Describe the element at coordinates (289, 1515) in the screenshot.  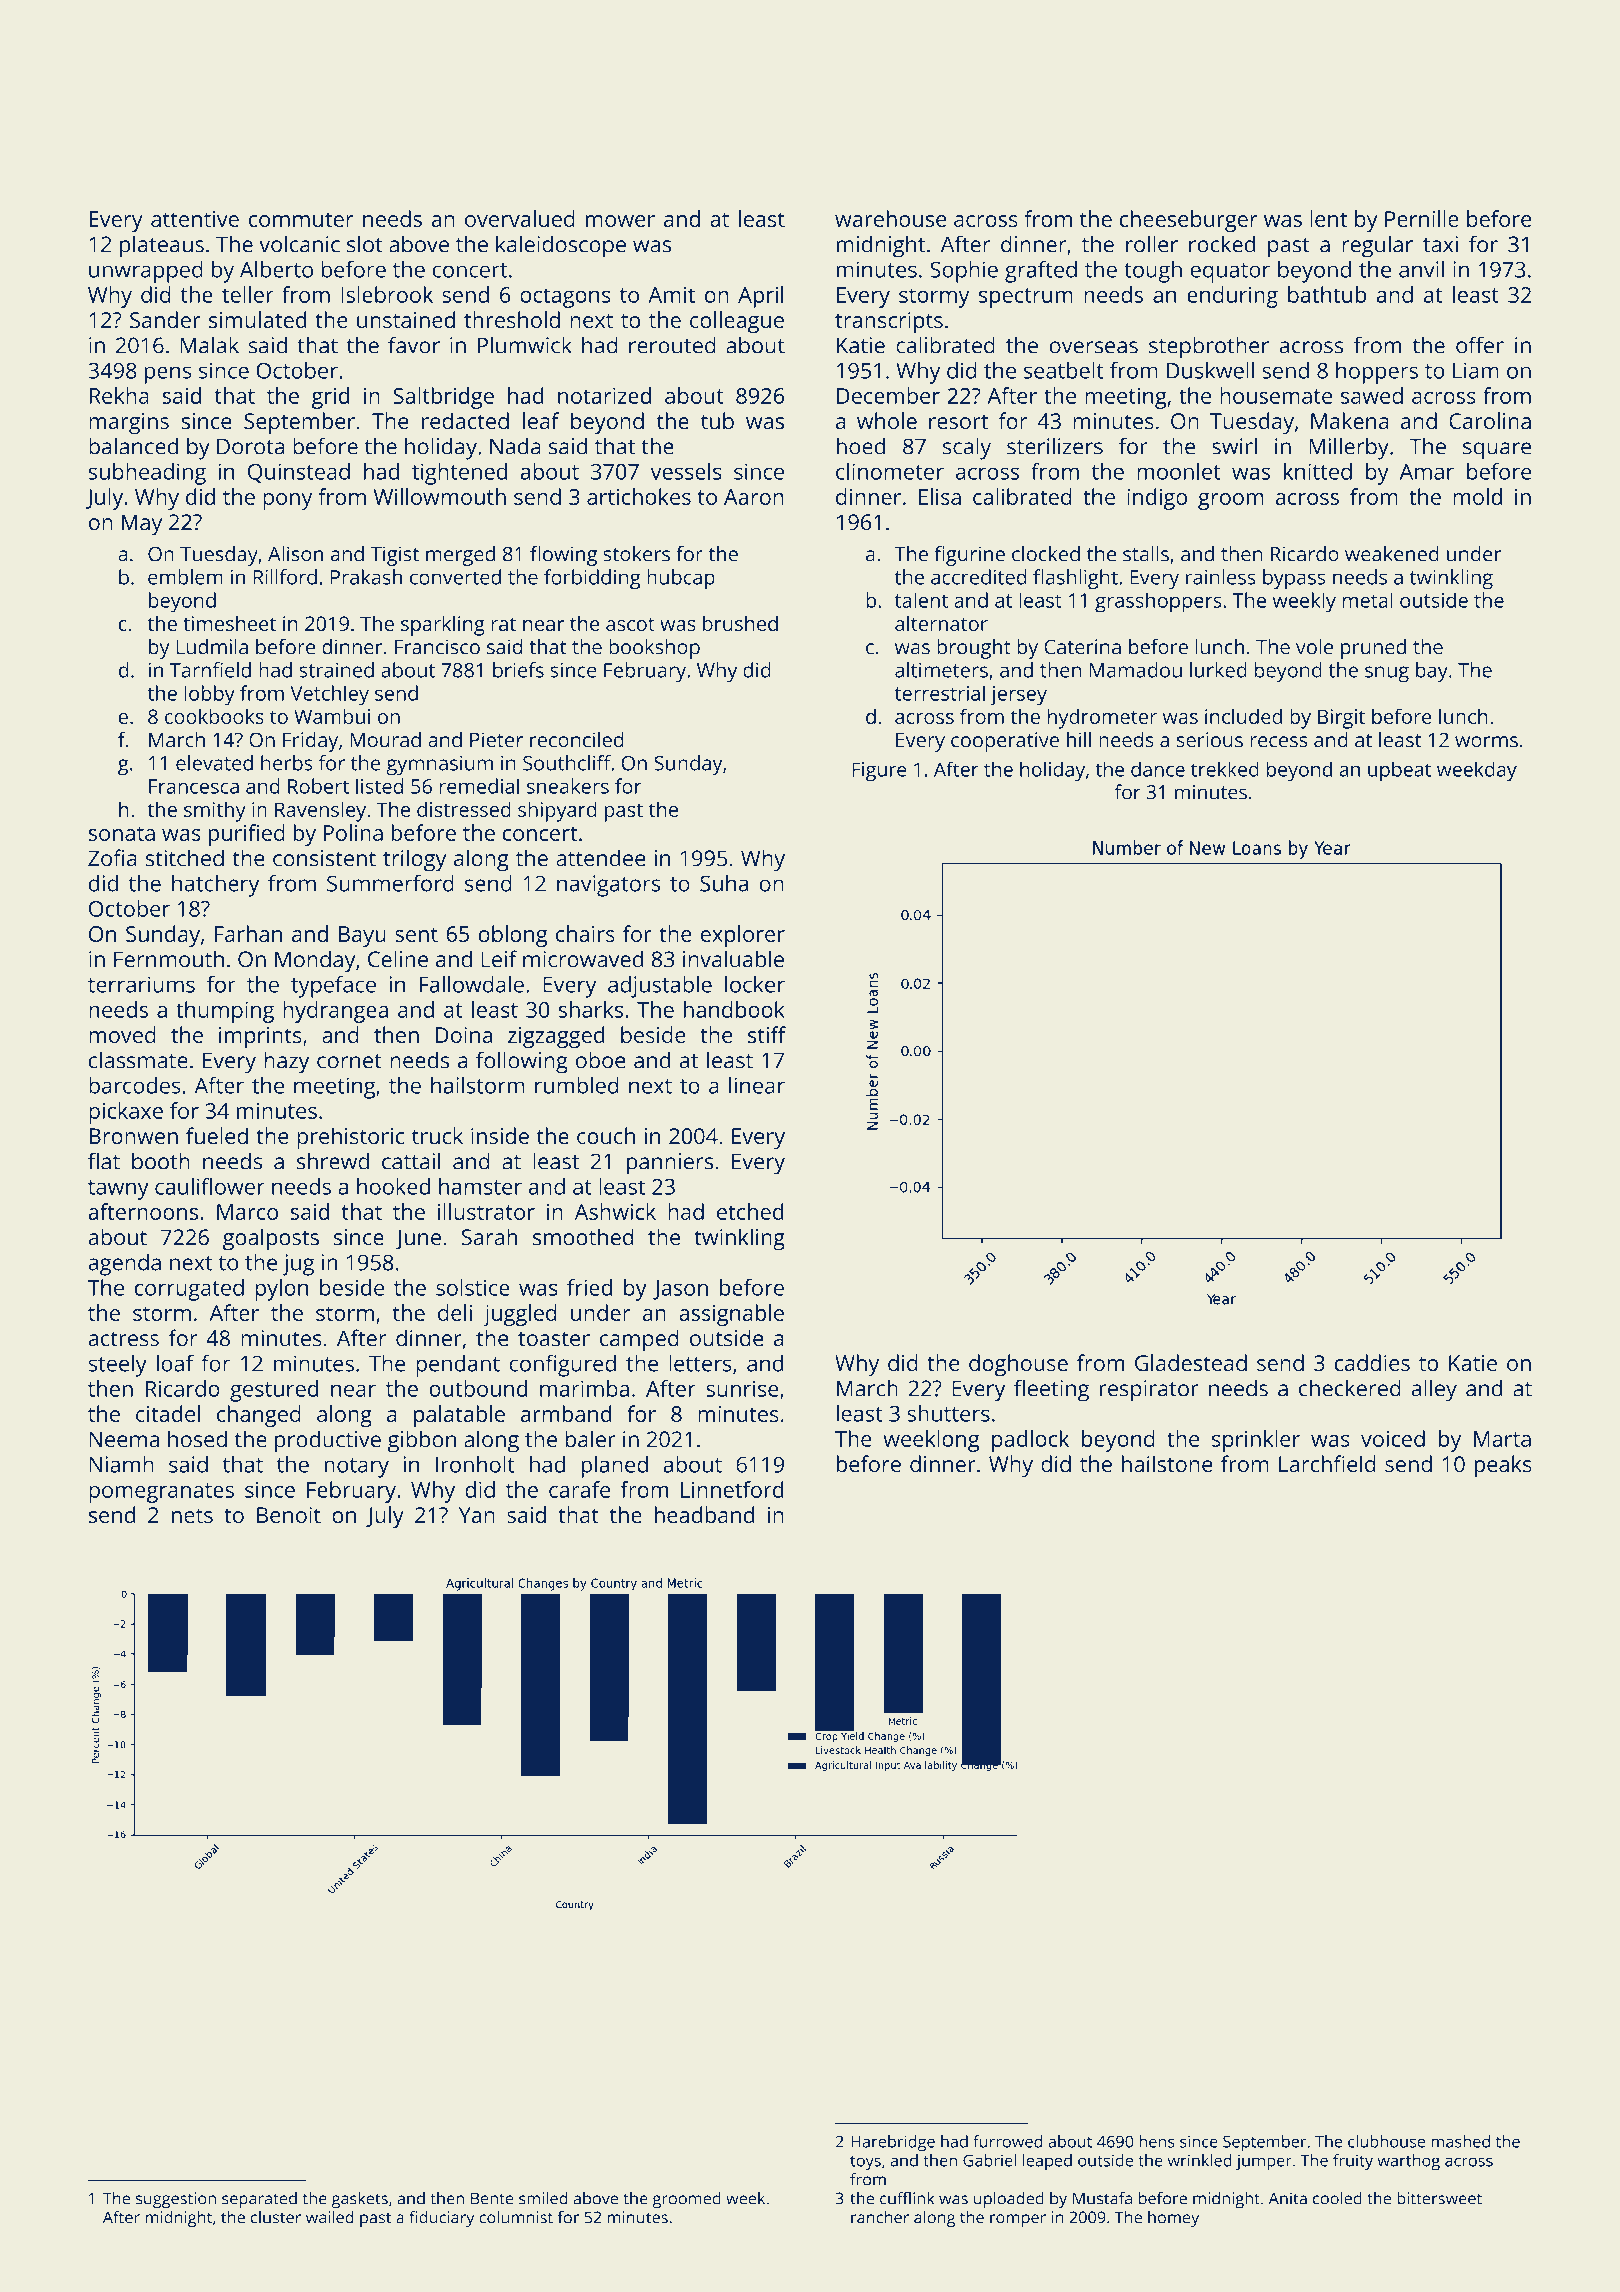
I see `Benoit` at that location.
